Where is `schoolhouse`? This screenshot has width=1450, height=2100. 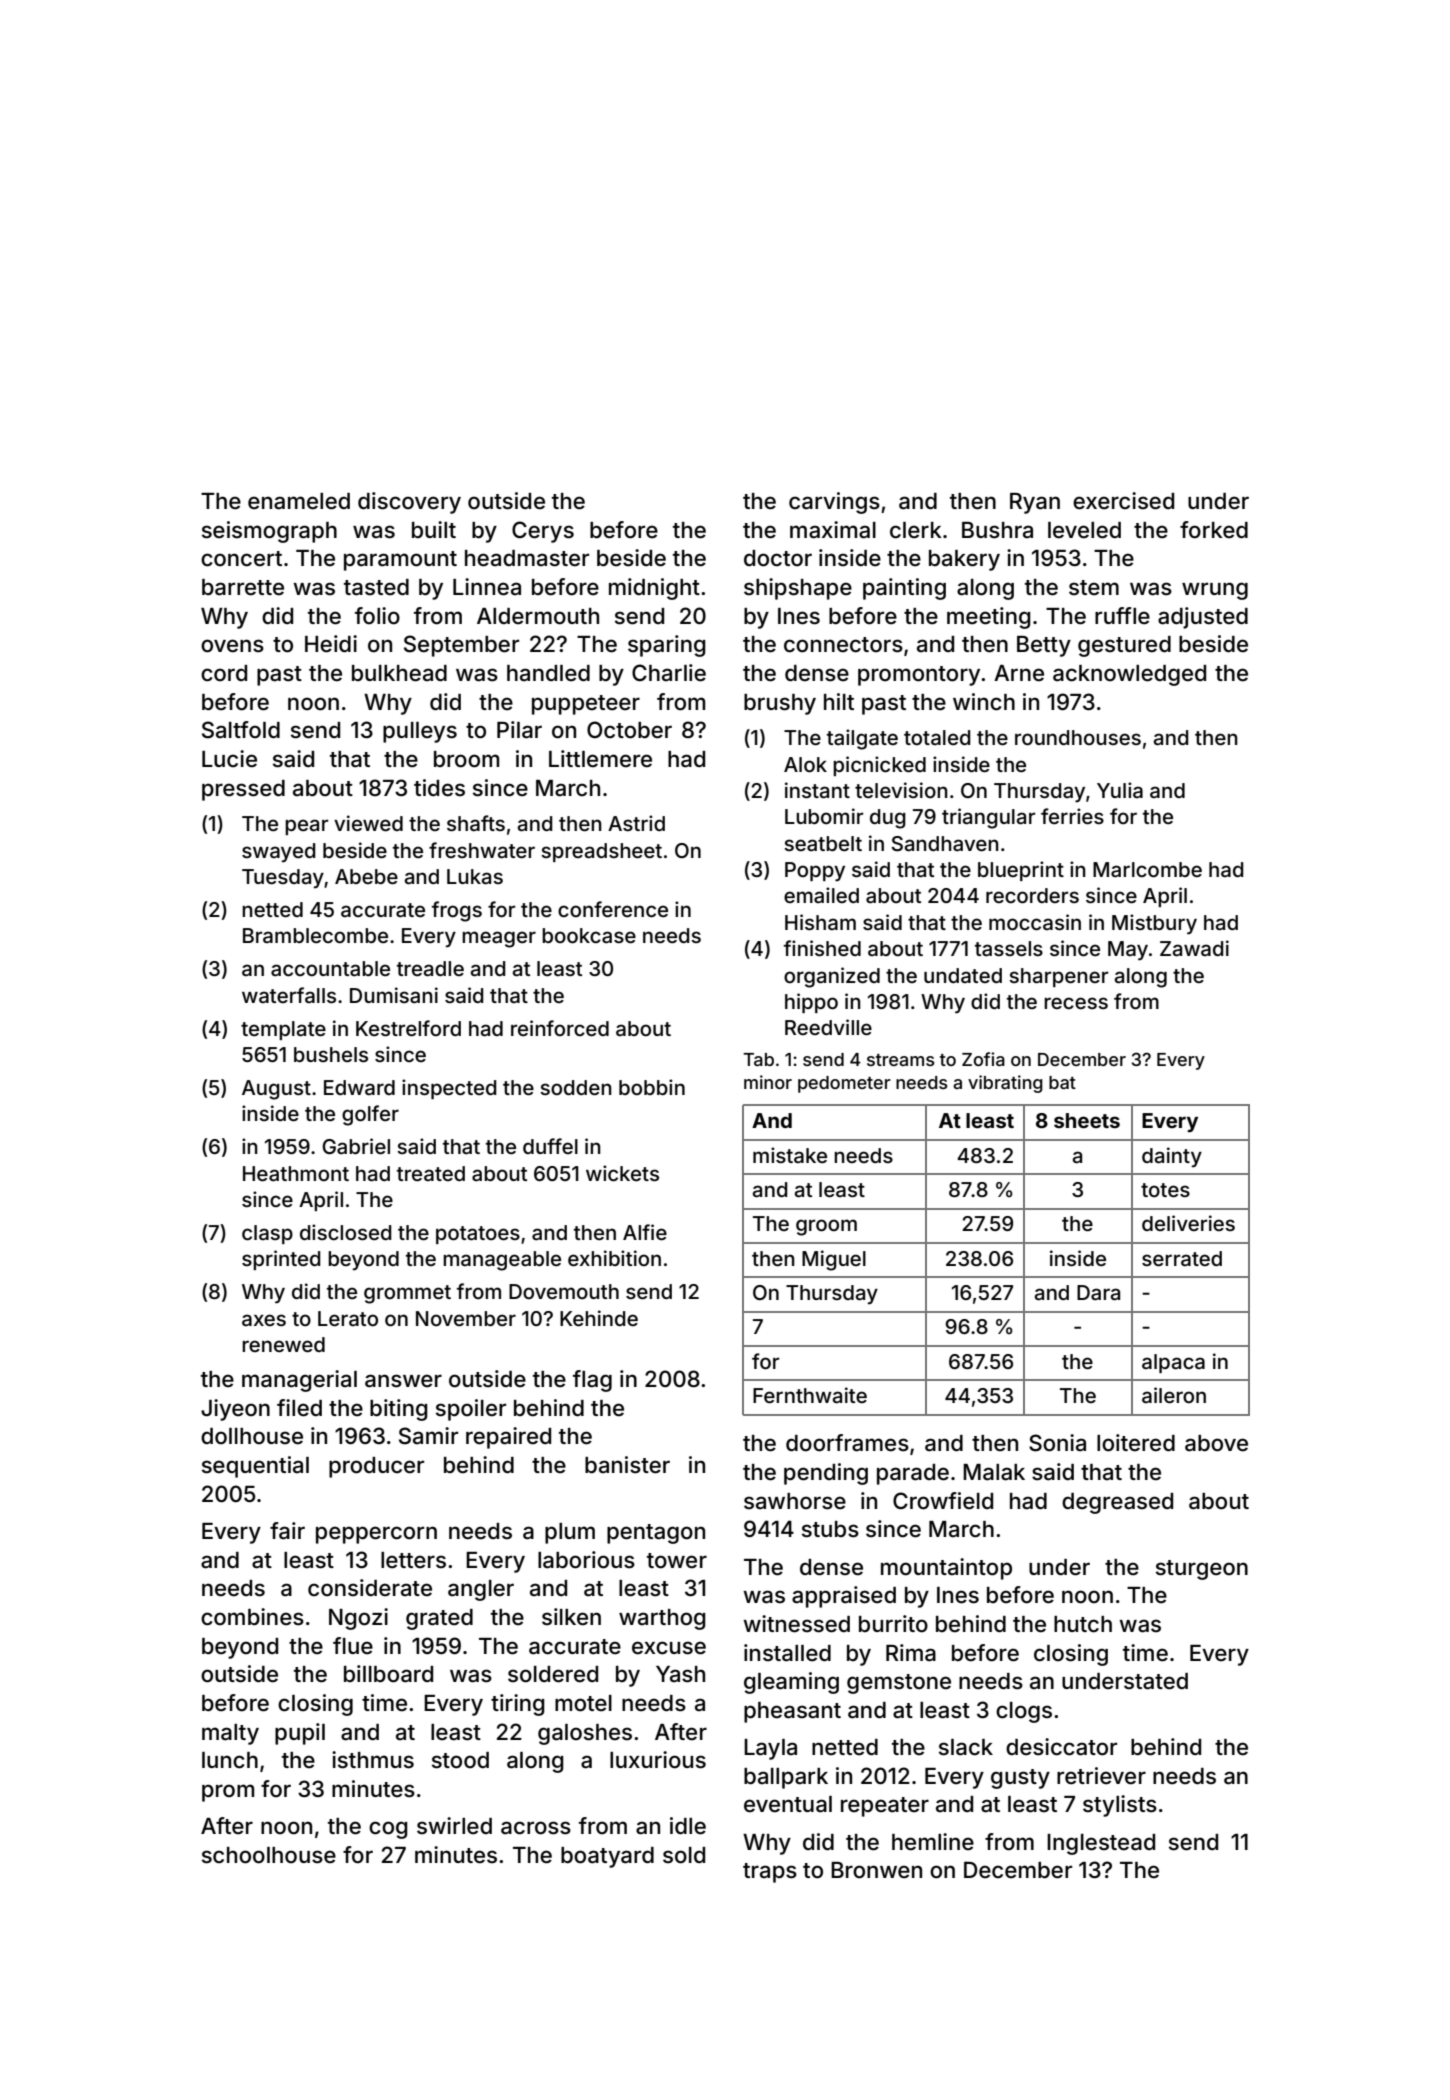
schoolhouse is located at coordinates (269, 1855).
